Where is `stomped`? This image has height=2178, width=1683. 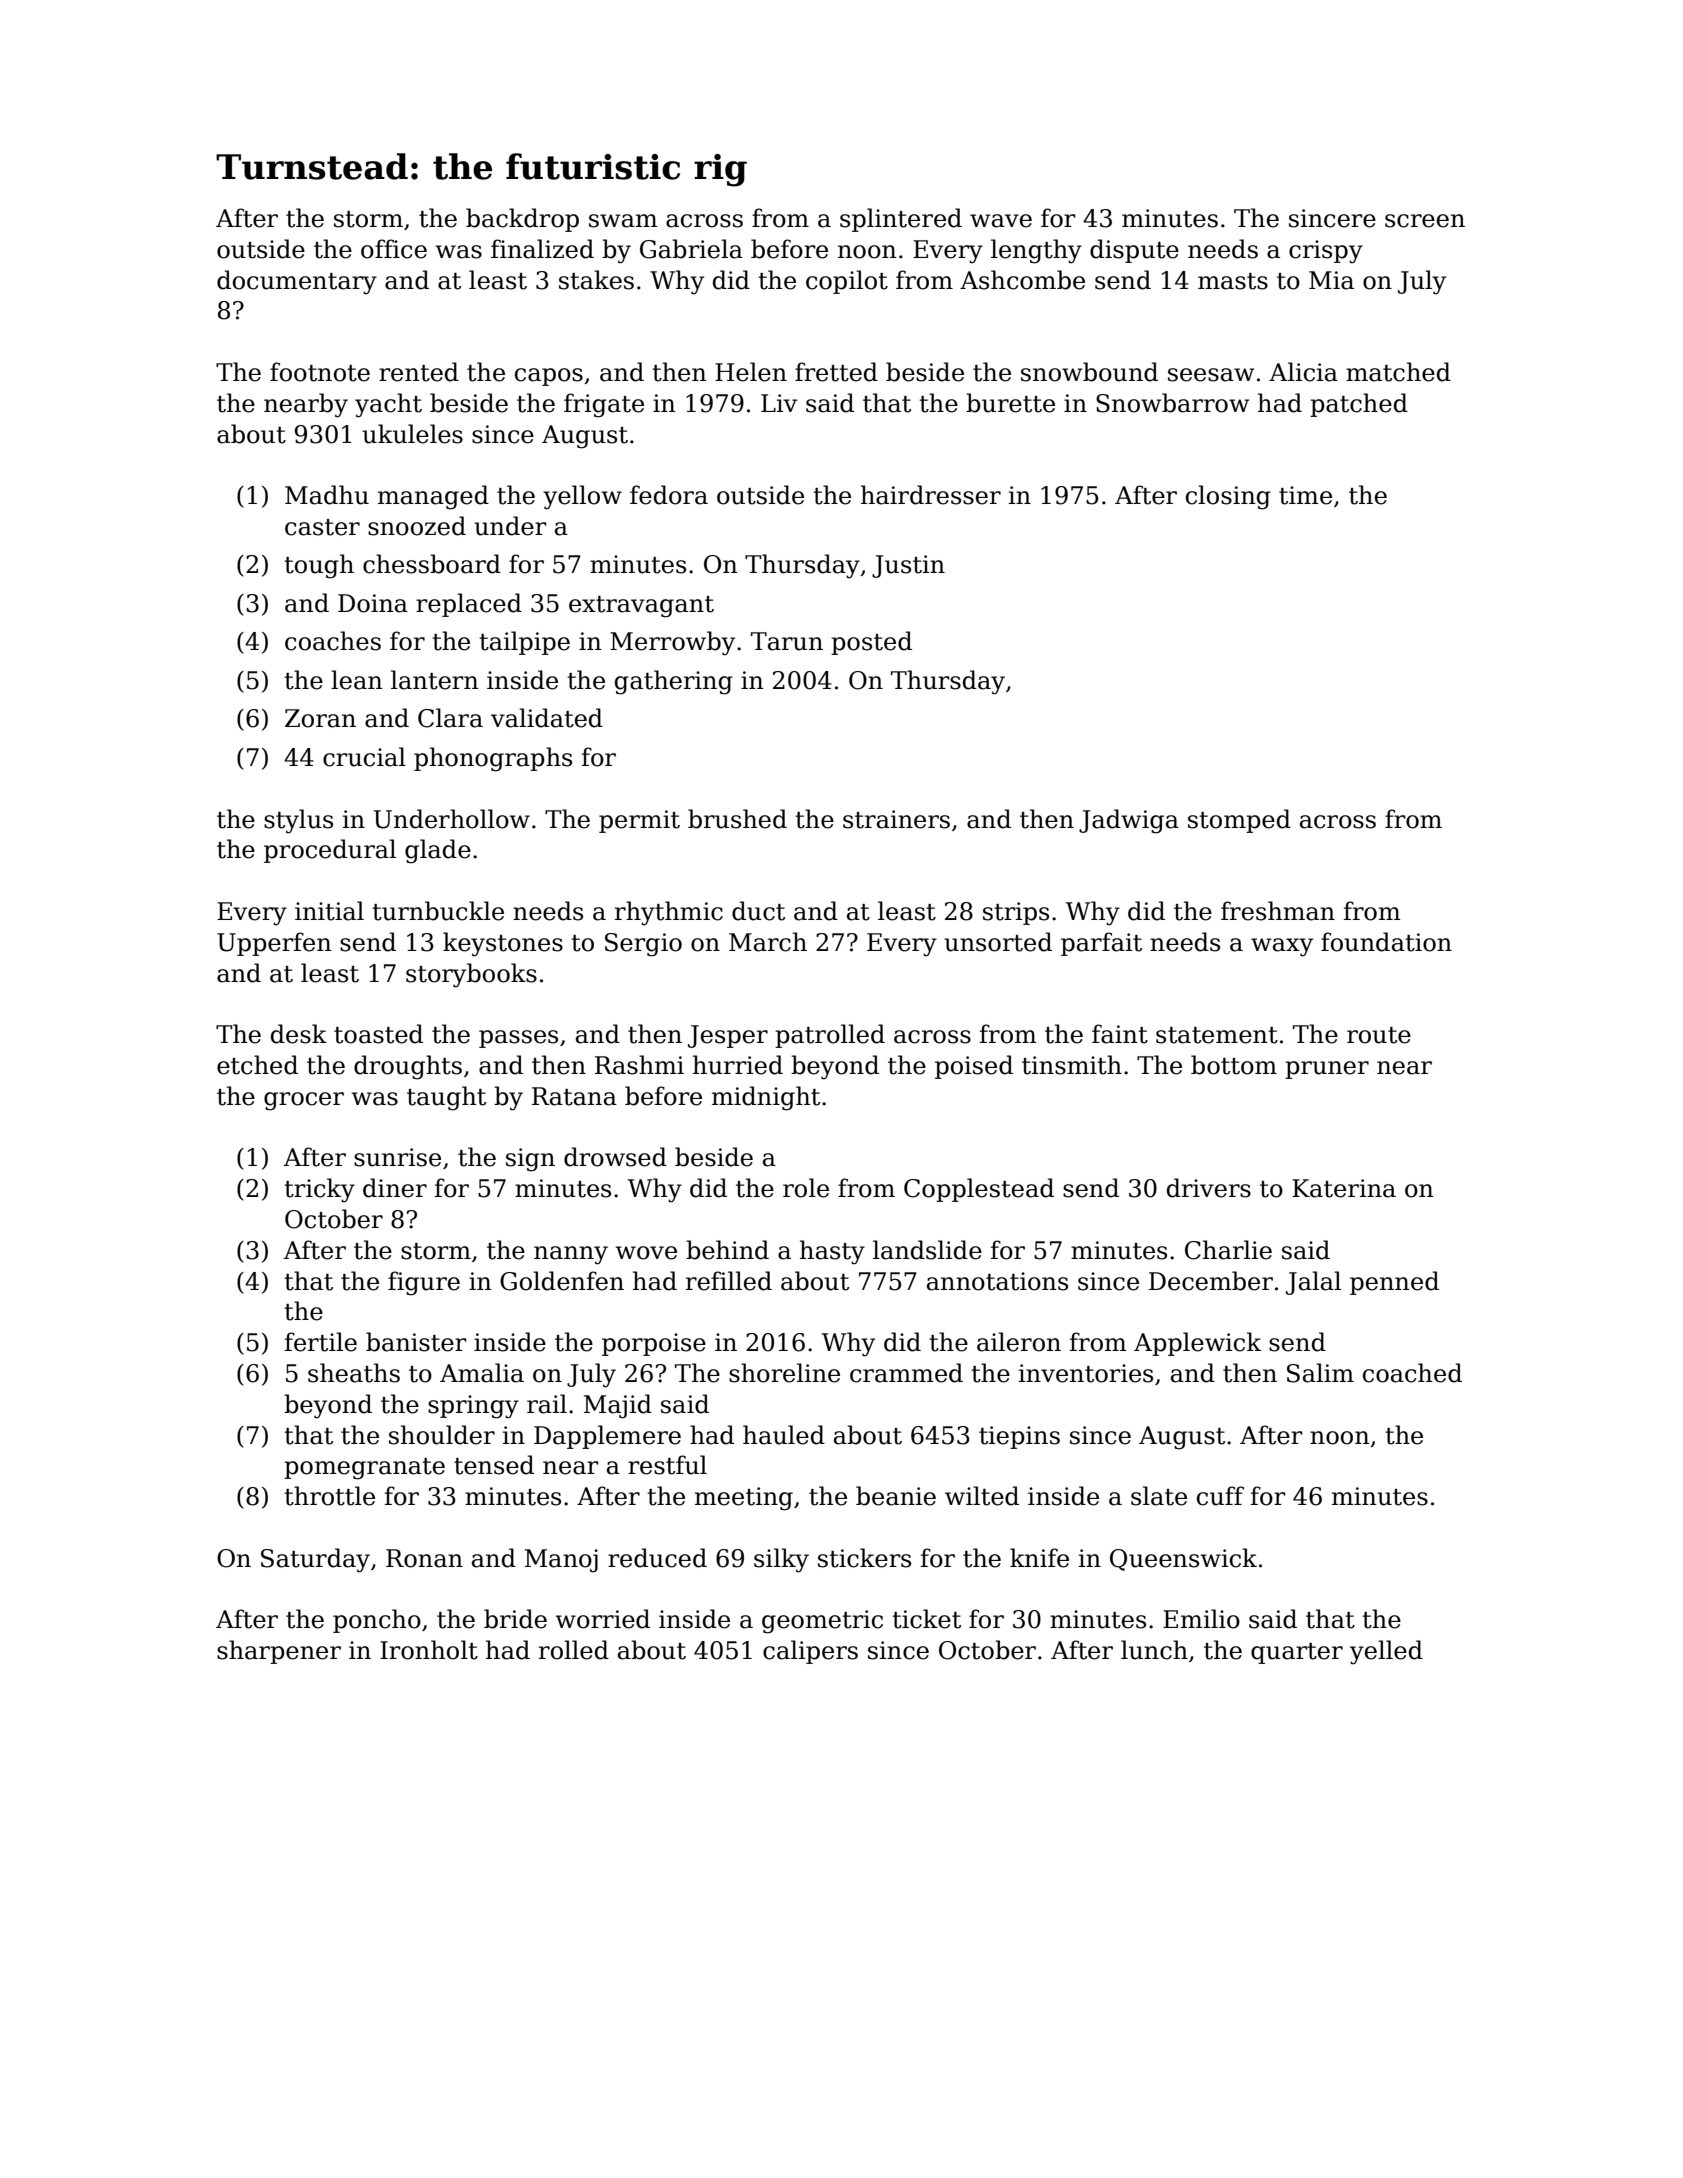
stomped is located at coordinates (1239, 821).
